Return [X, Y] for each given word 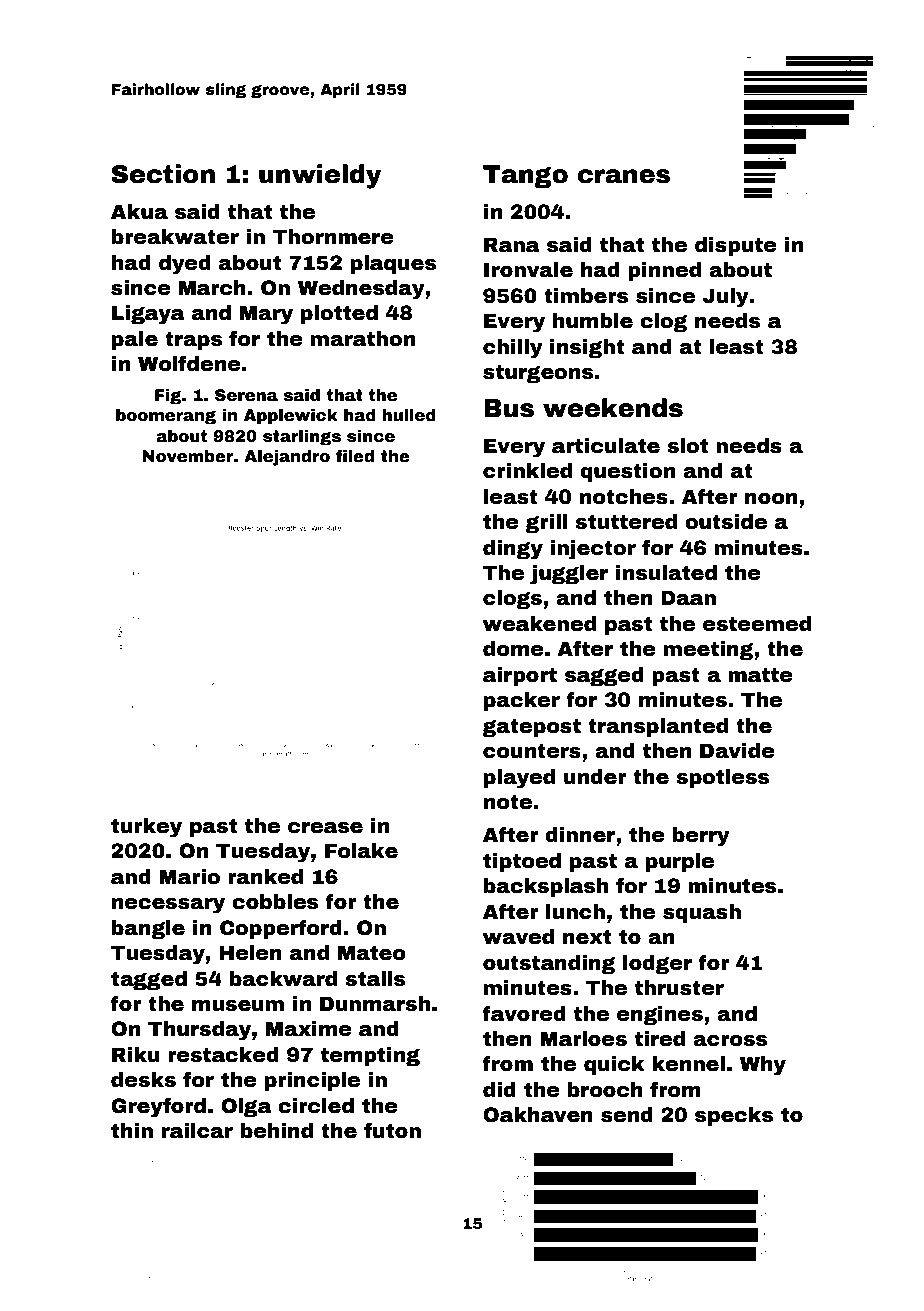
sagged [604, 676]
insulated [666, 573]
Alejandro [287, 458]
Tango [525, 176]
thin [132, 1131]
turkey [146, 828]
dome [513, 649]
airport [520, 676]
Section [163, 174]
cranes [624, 176]
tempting [370, 1056]
